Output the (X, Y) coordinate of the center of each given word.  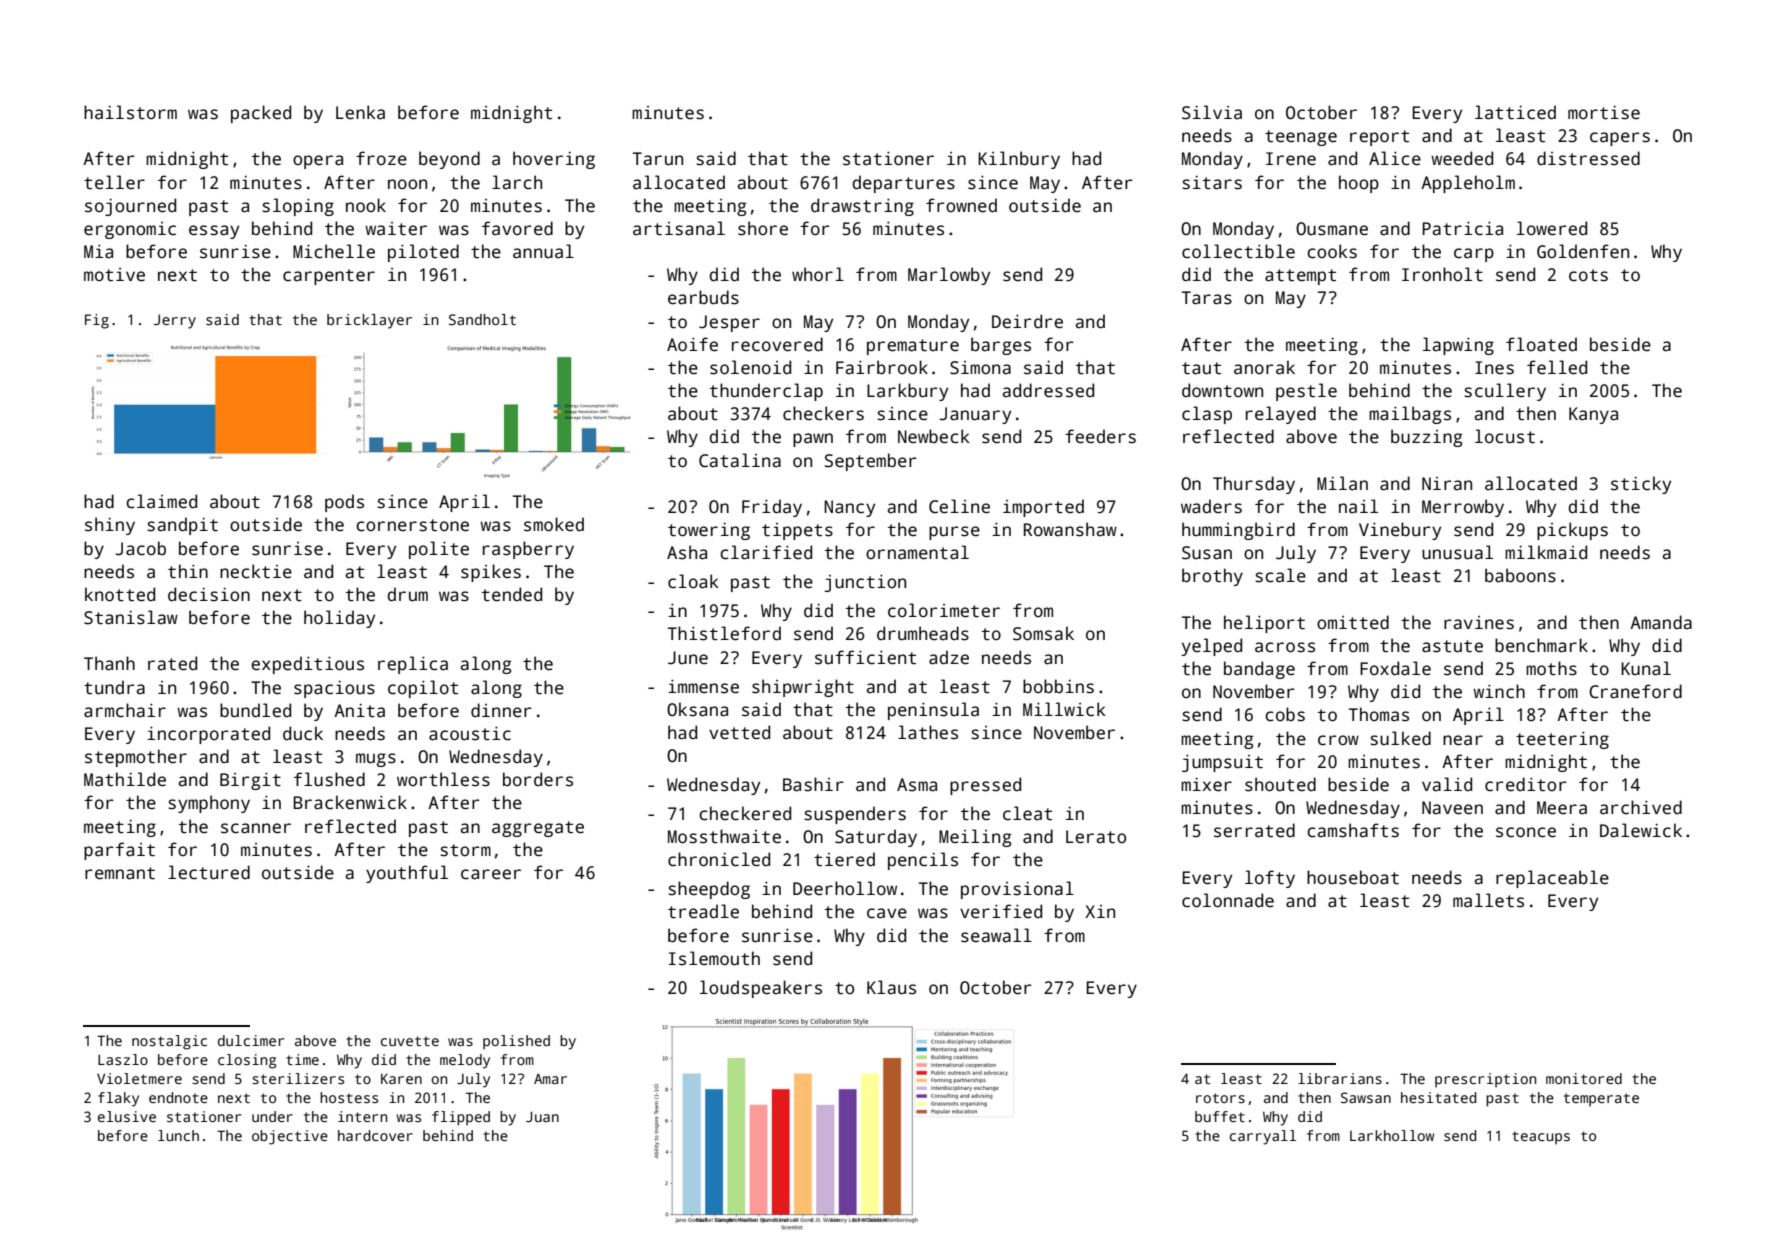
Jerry (175, 321)
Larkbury (907, 392)
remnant (120, 873)
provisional (1017, 890)
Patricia (1462, 228)
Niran (1447, 484)
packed (261, 114)
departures (904, 184)
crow (1338, 740)
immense (703, 686)
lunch (178, 1135)
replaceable (1552, 879)
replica (413, 665)
